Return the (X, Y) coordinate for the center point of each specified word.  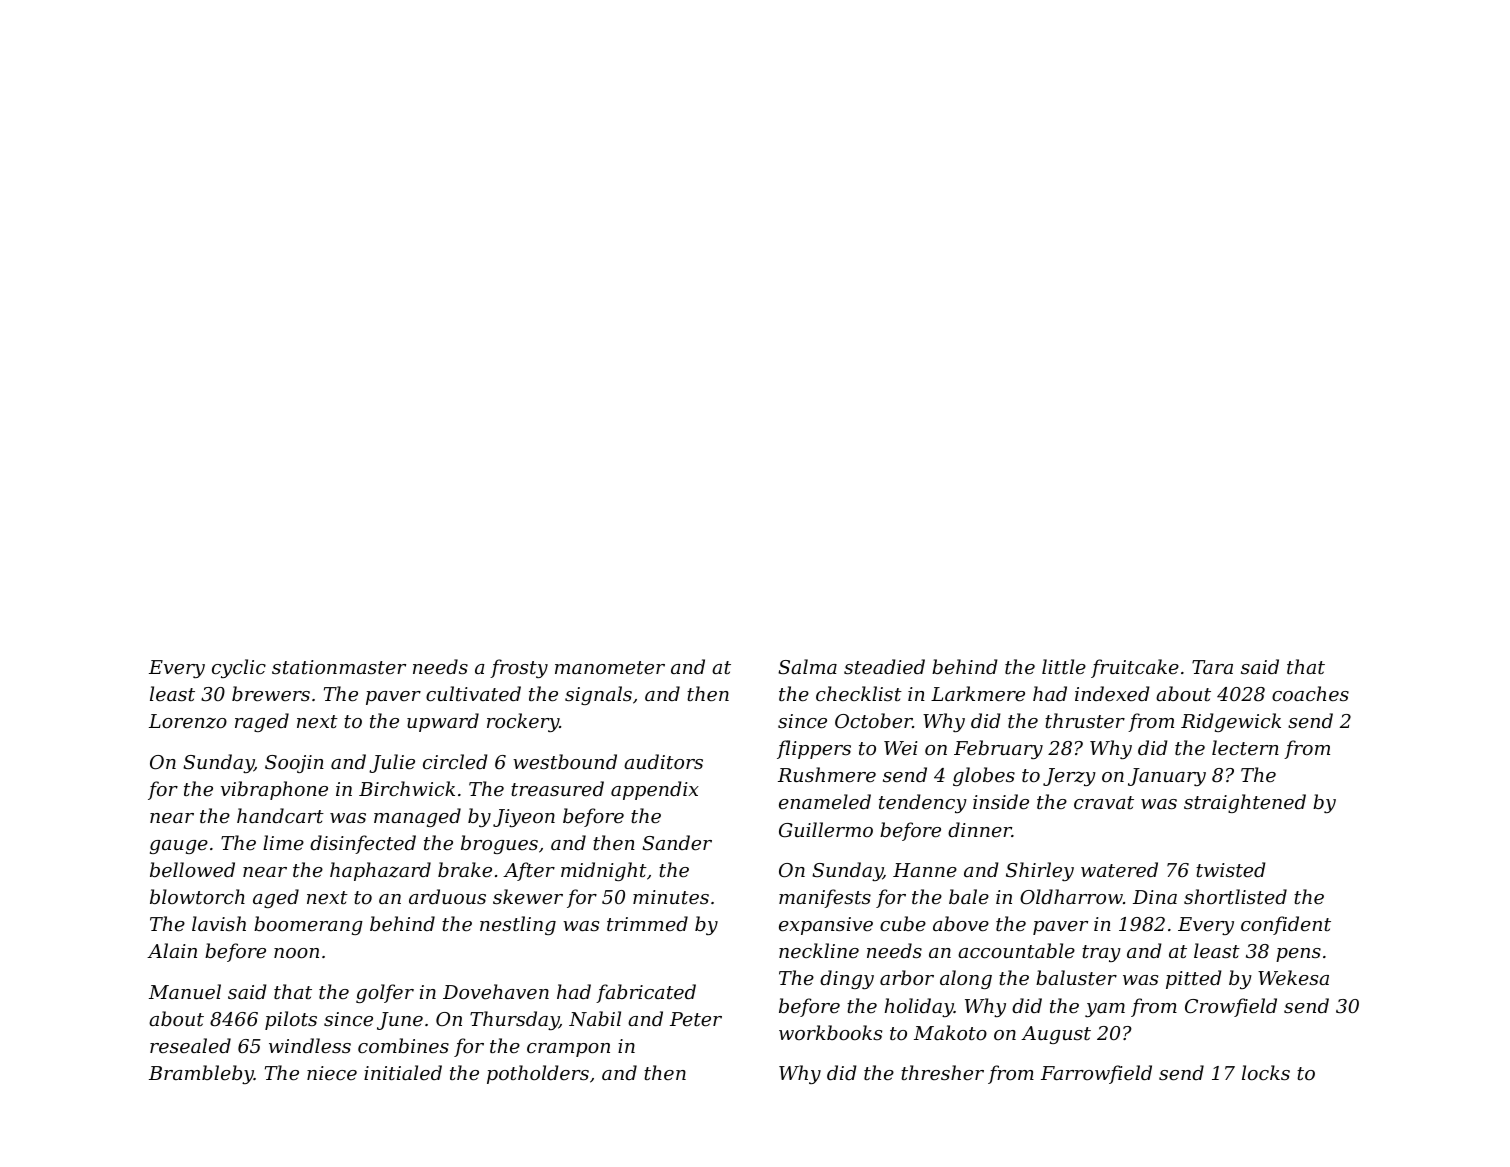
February (998, 749)
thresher (942, 1072)
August (1056, 1035)
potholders (538, 1074)
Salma (807, 666)
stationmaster (339, 667)
